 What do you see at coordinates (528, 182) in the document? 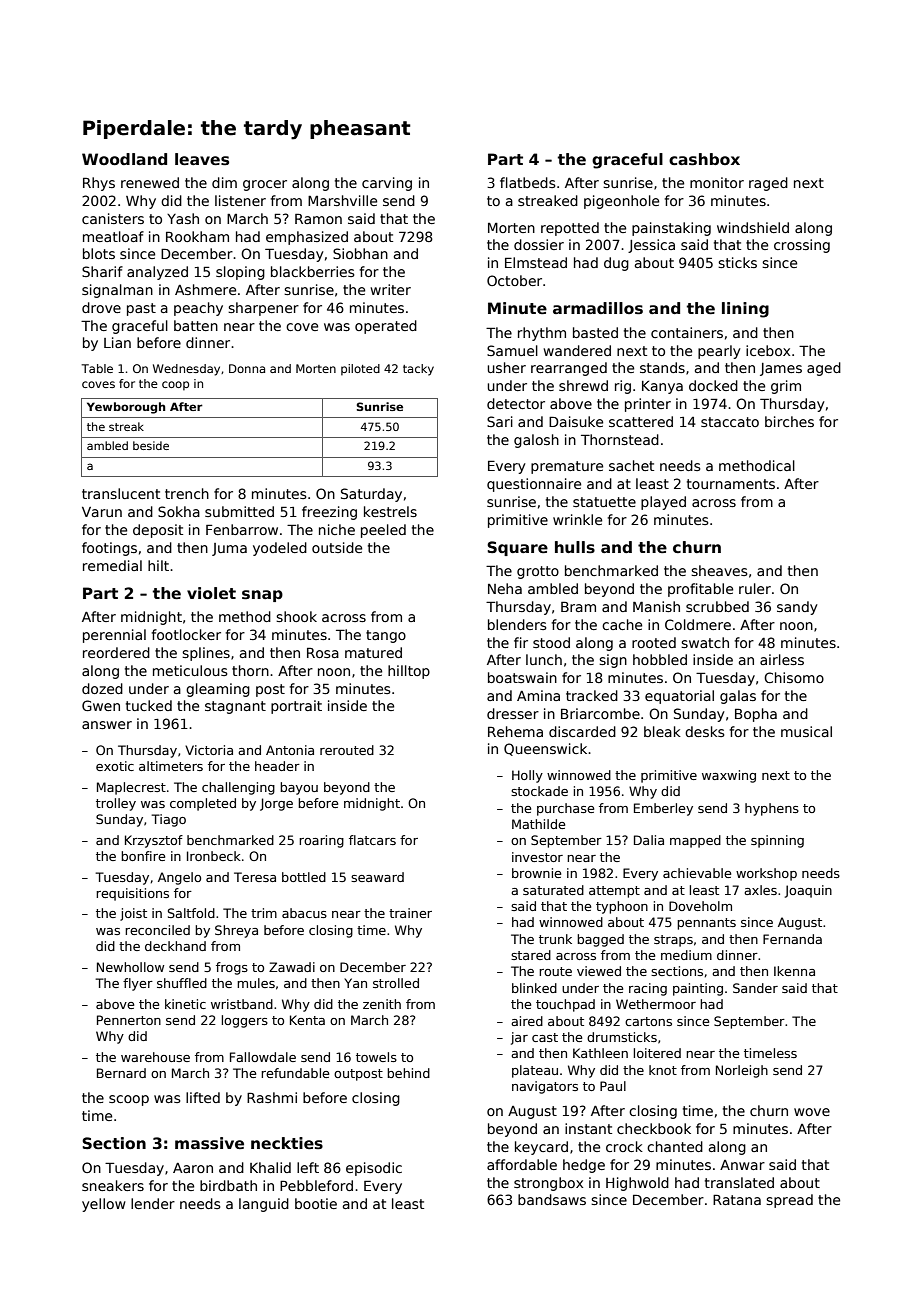
I see `flatbeds` at bounding box center [528, 182].
